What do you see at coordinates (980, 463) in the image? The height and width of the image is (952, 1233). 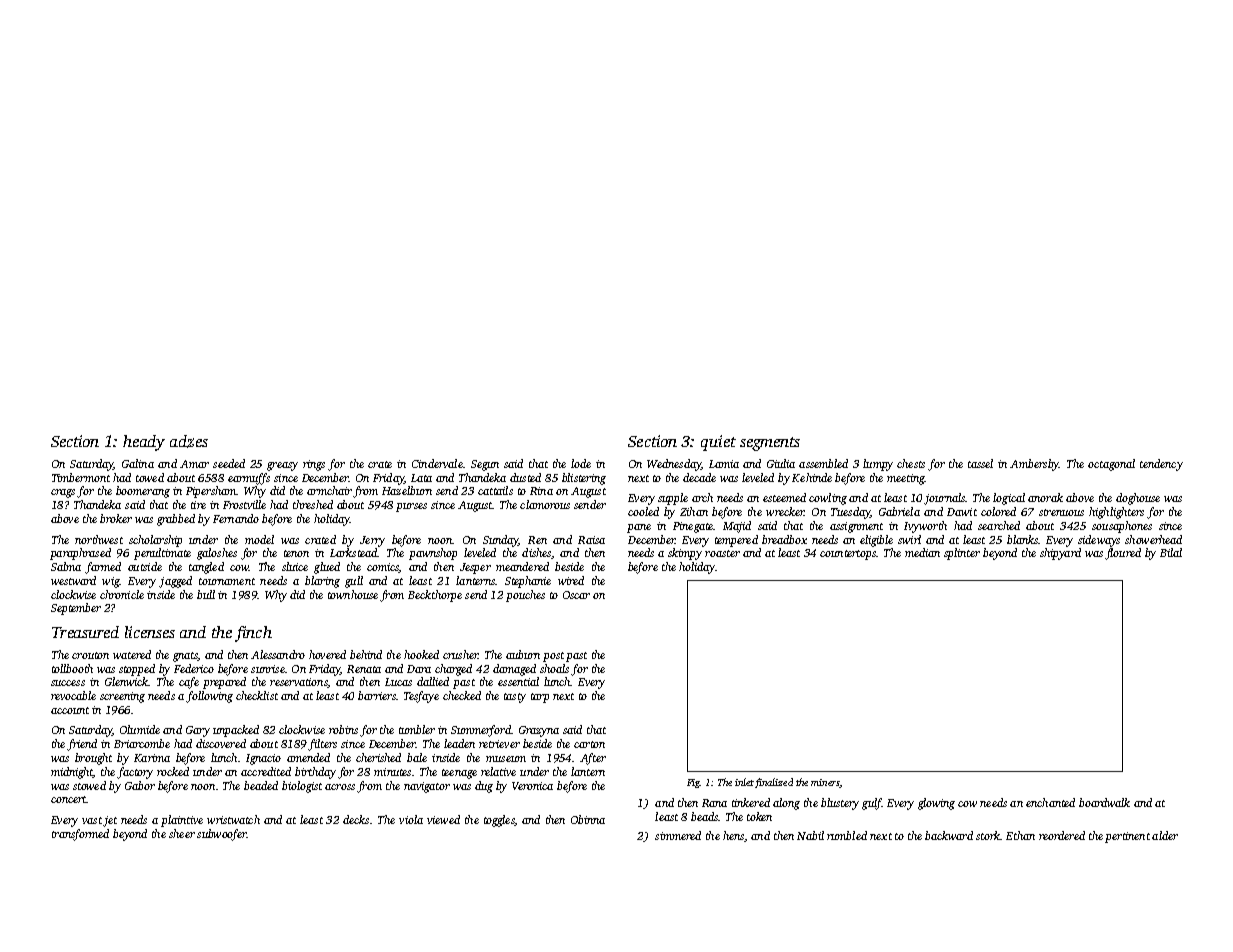 I see `tassel` at bounding box center [980, 463].
